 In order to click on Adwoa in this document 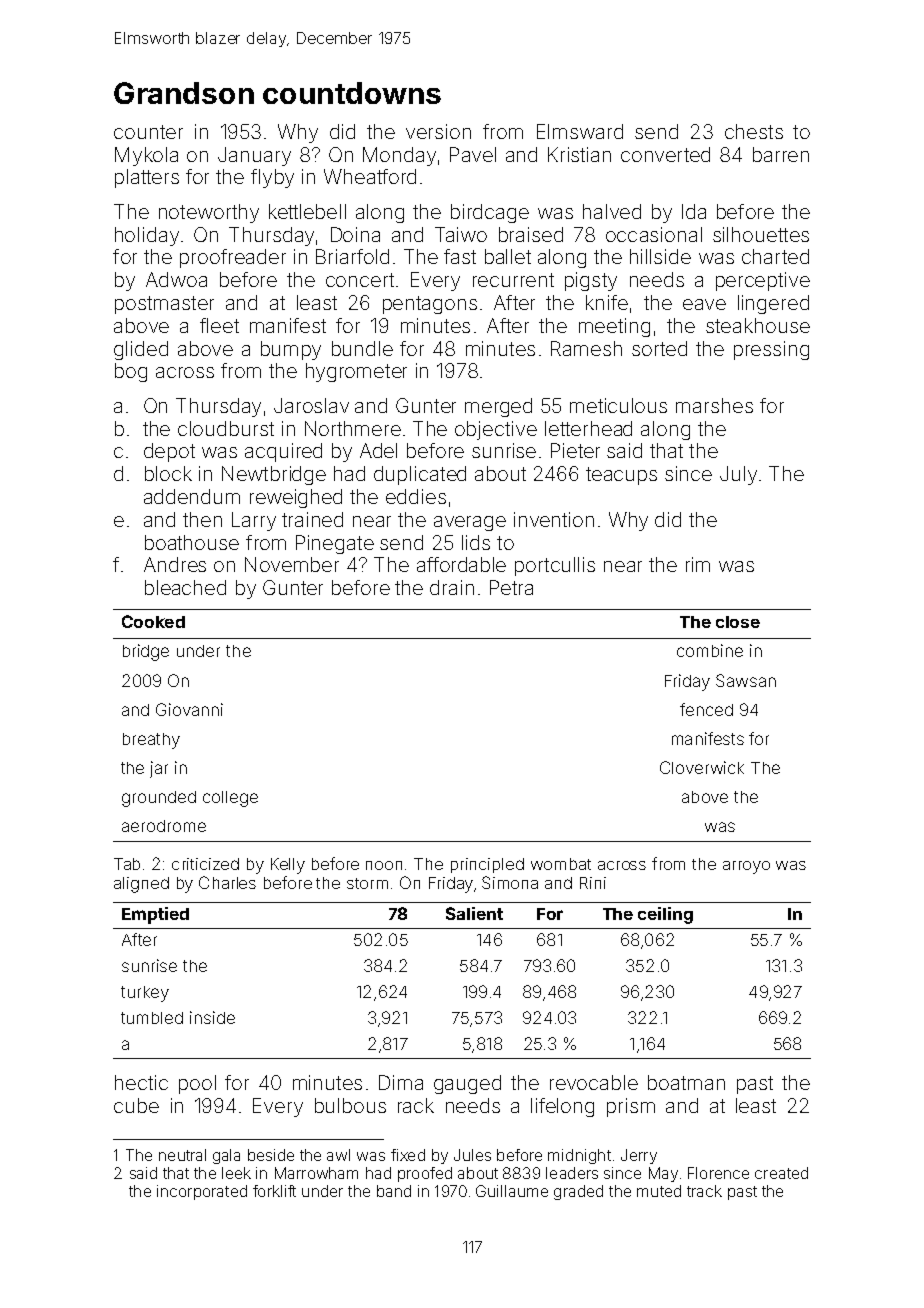, I will do `click(176, 279)`.
